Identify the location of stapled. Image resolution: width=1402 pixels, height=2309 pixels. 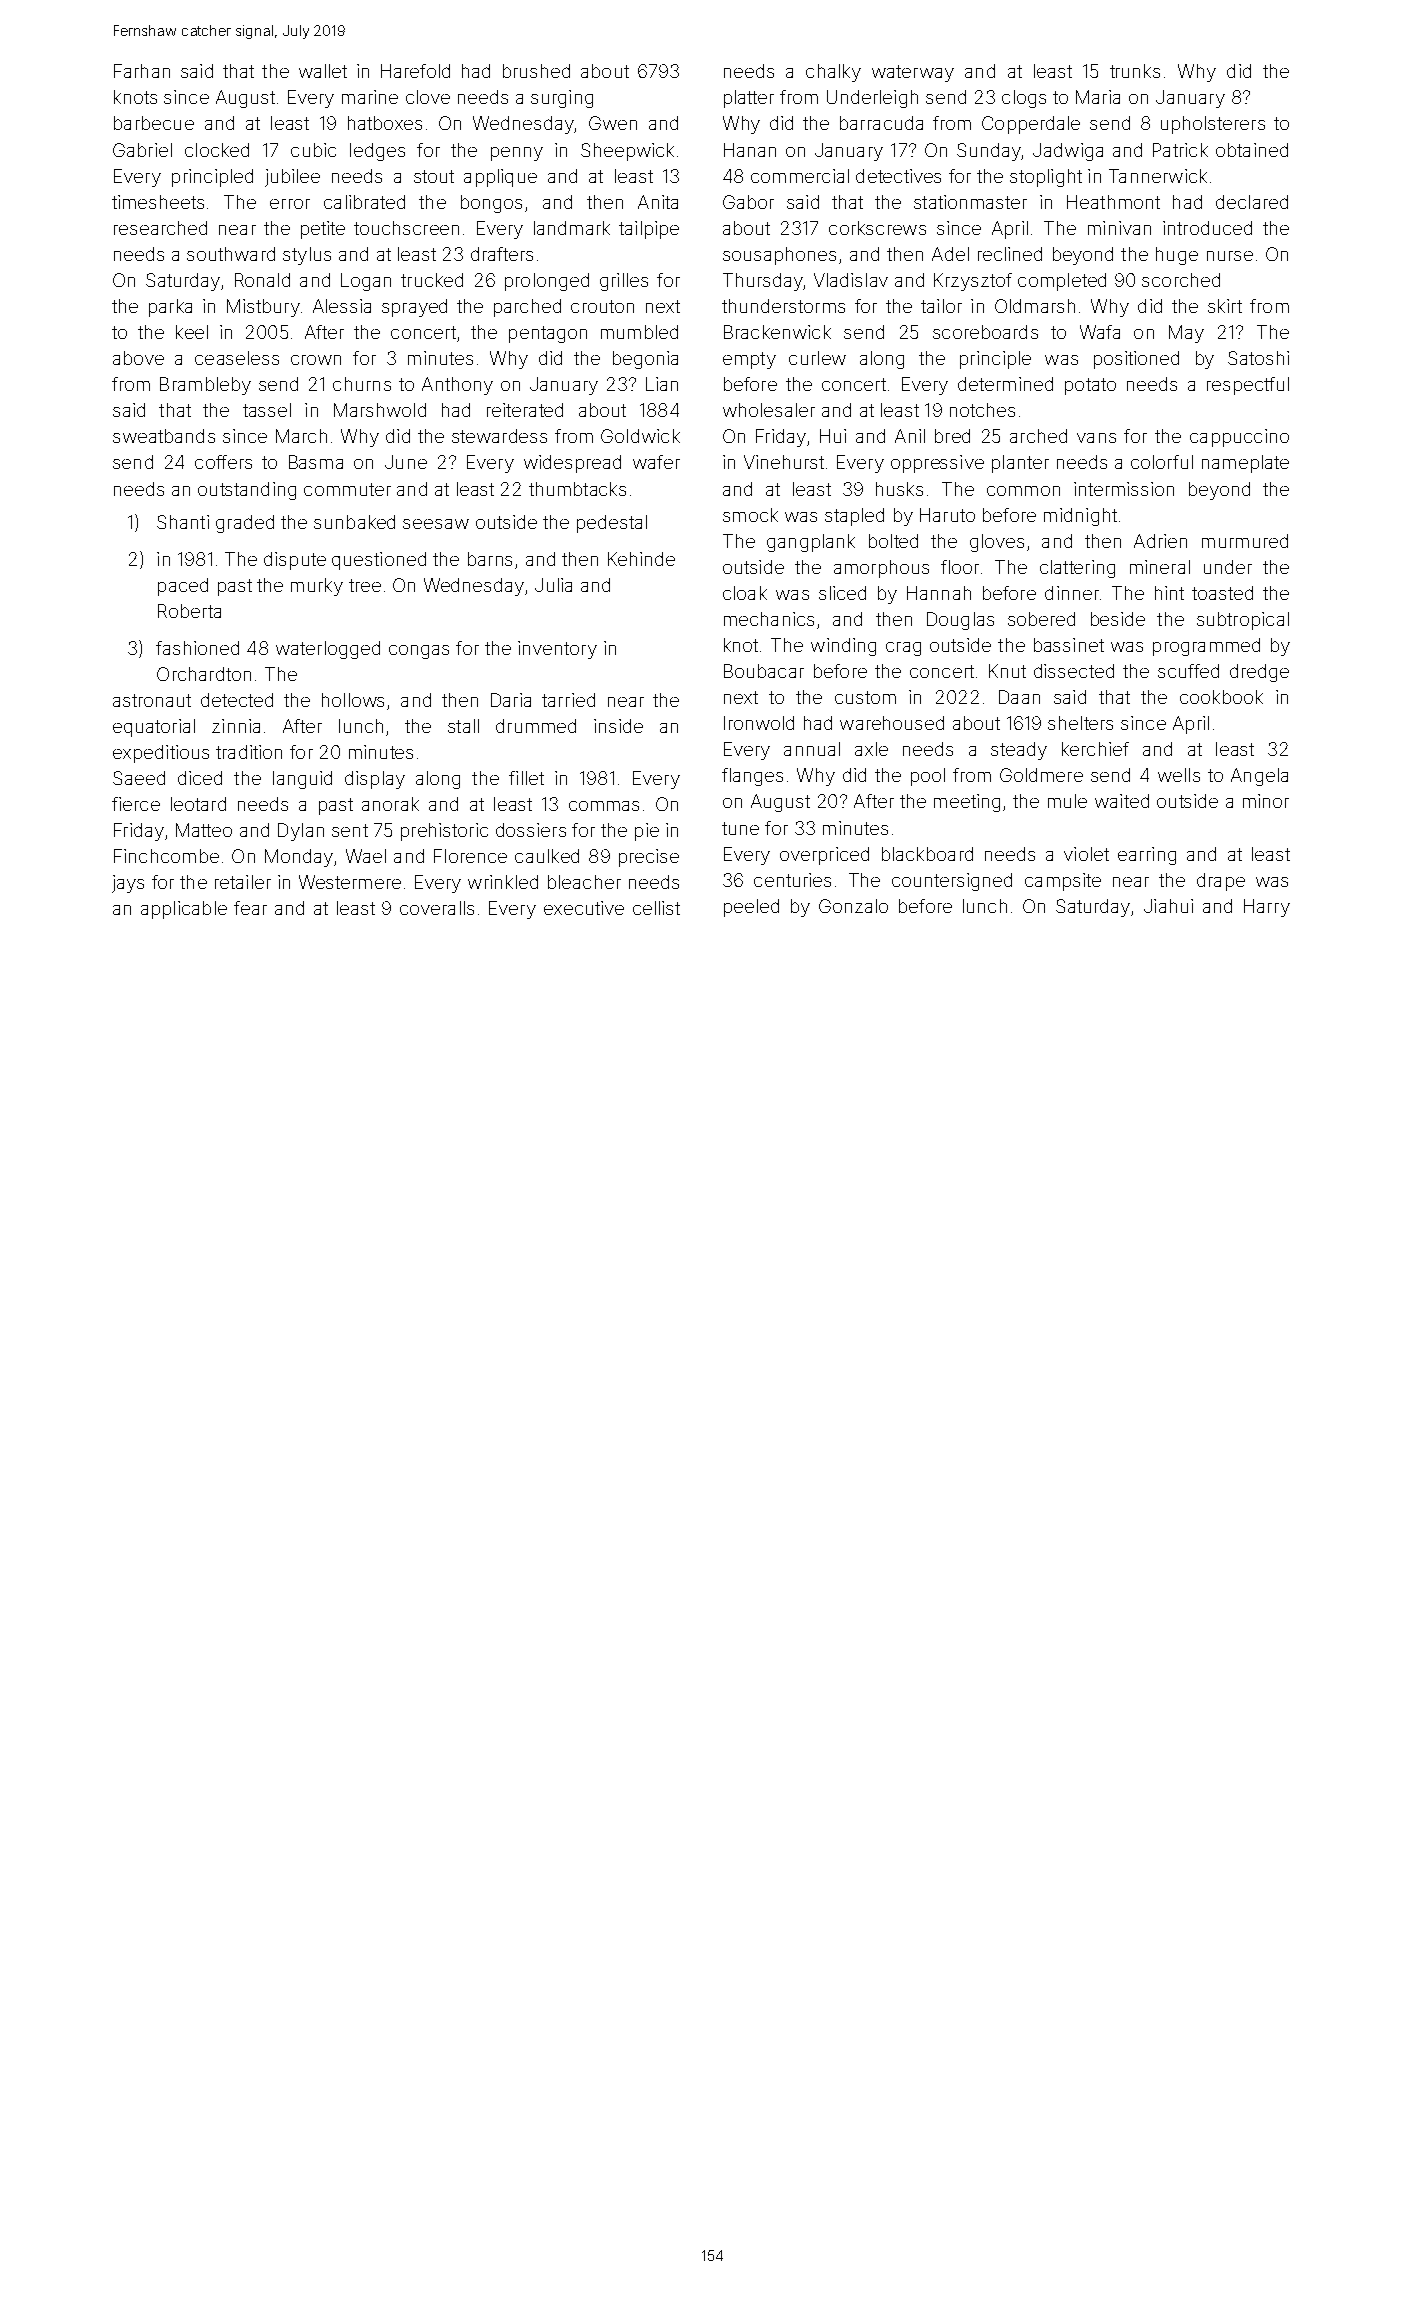
(854, 517).
